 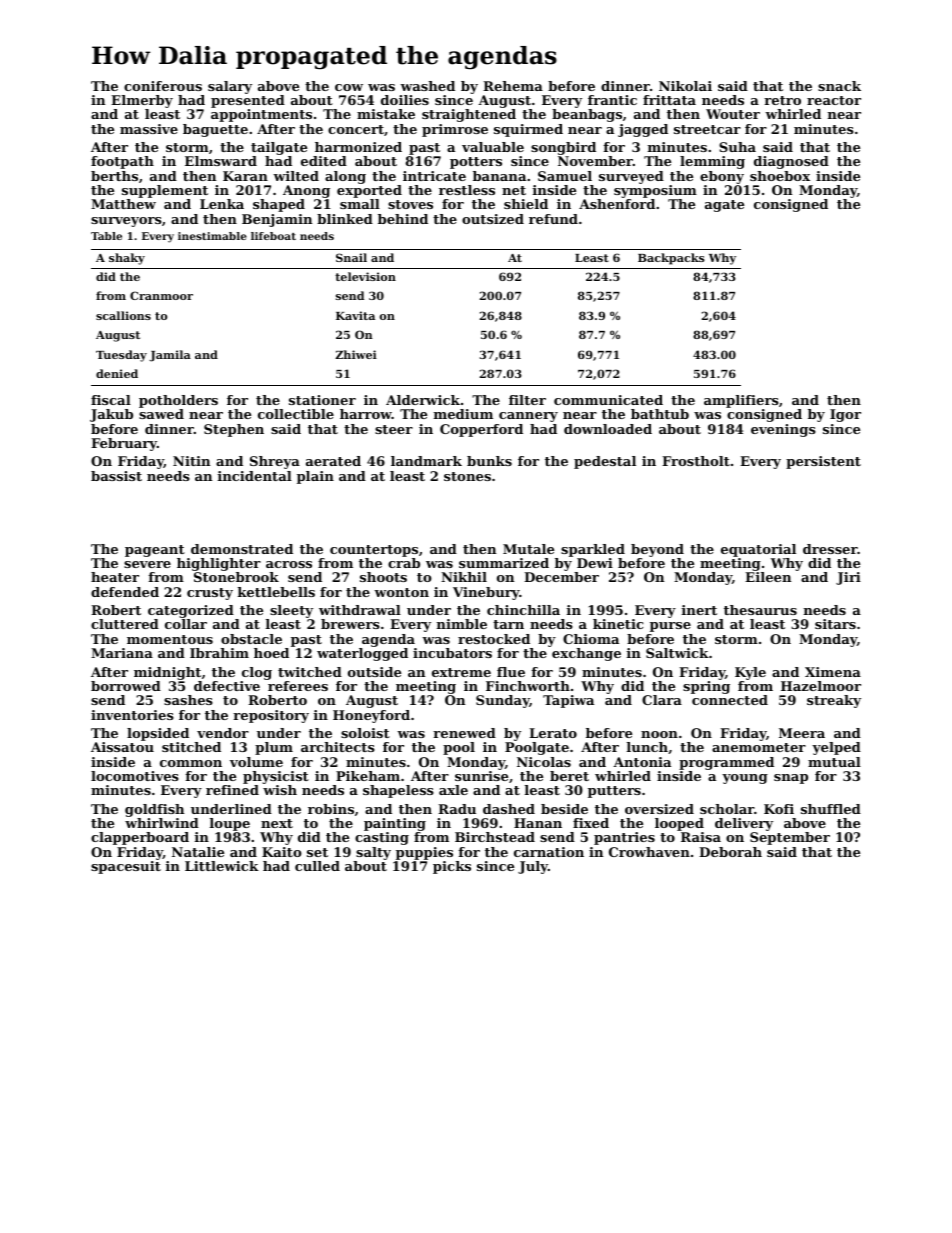 What do you see at coordinates (191, 461) in the image?
I see `Nitin` at bounding box center [191, 461].
